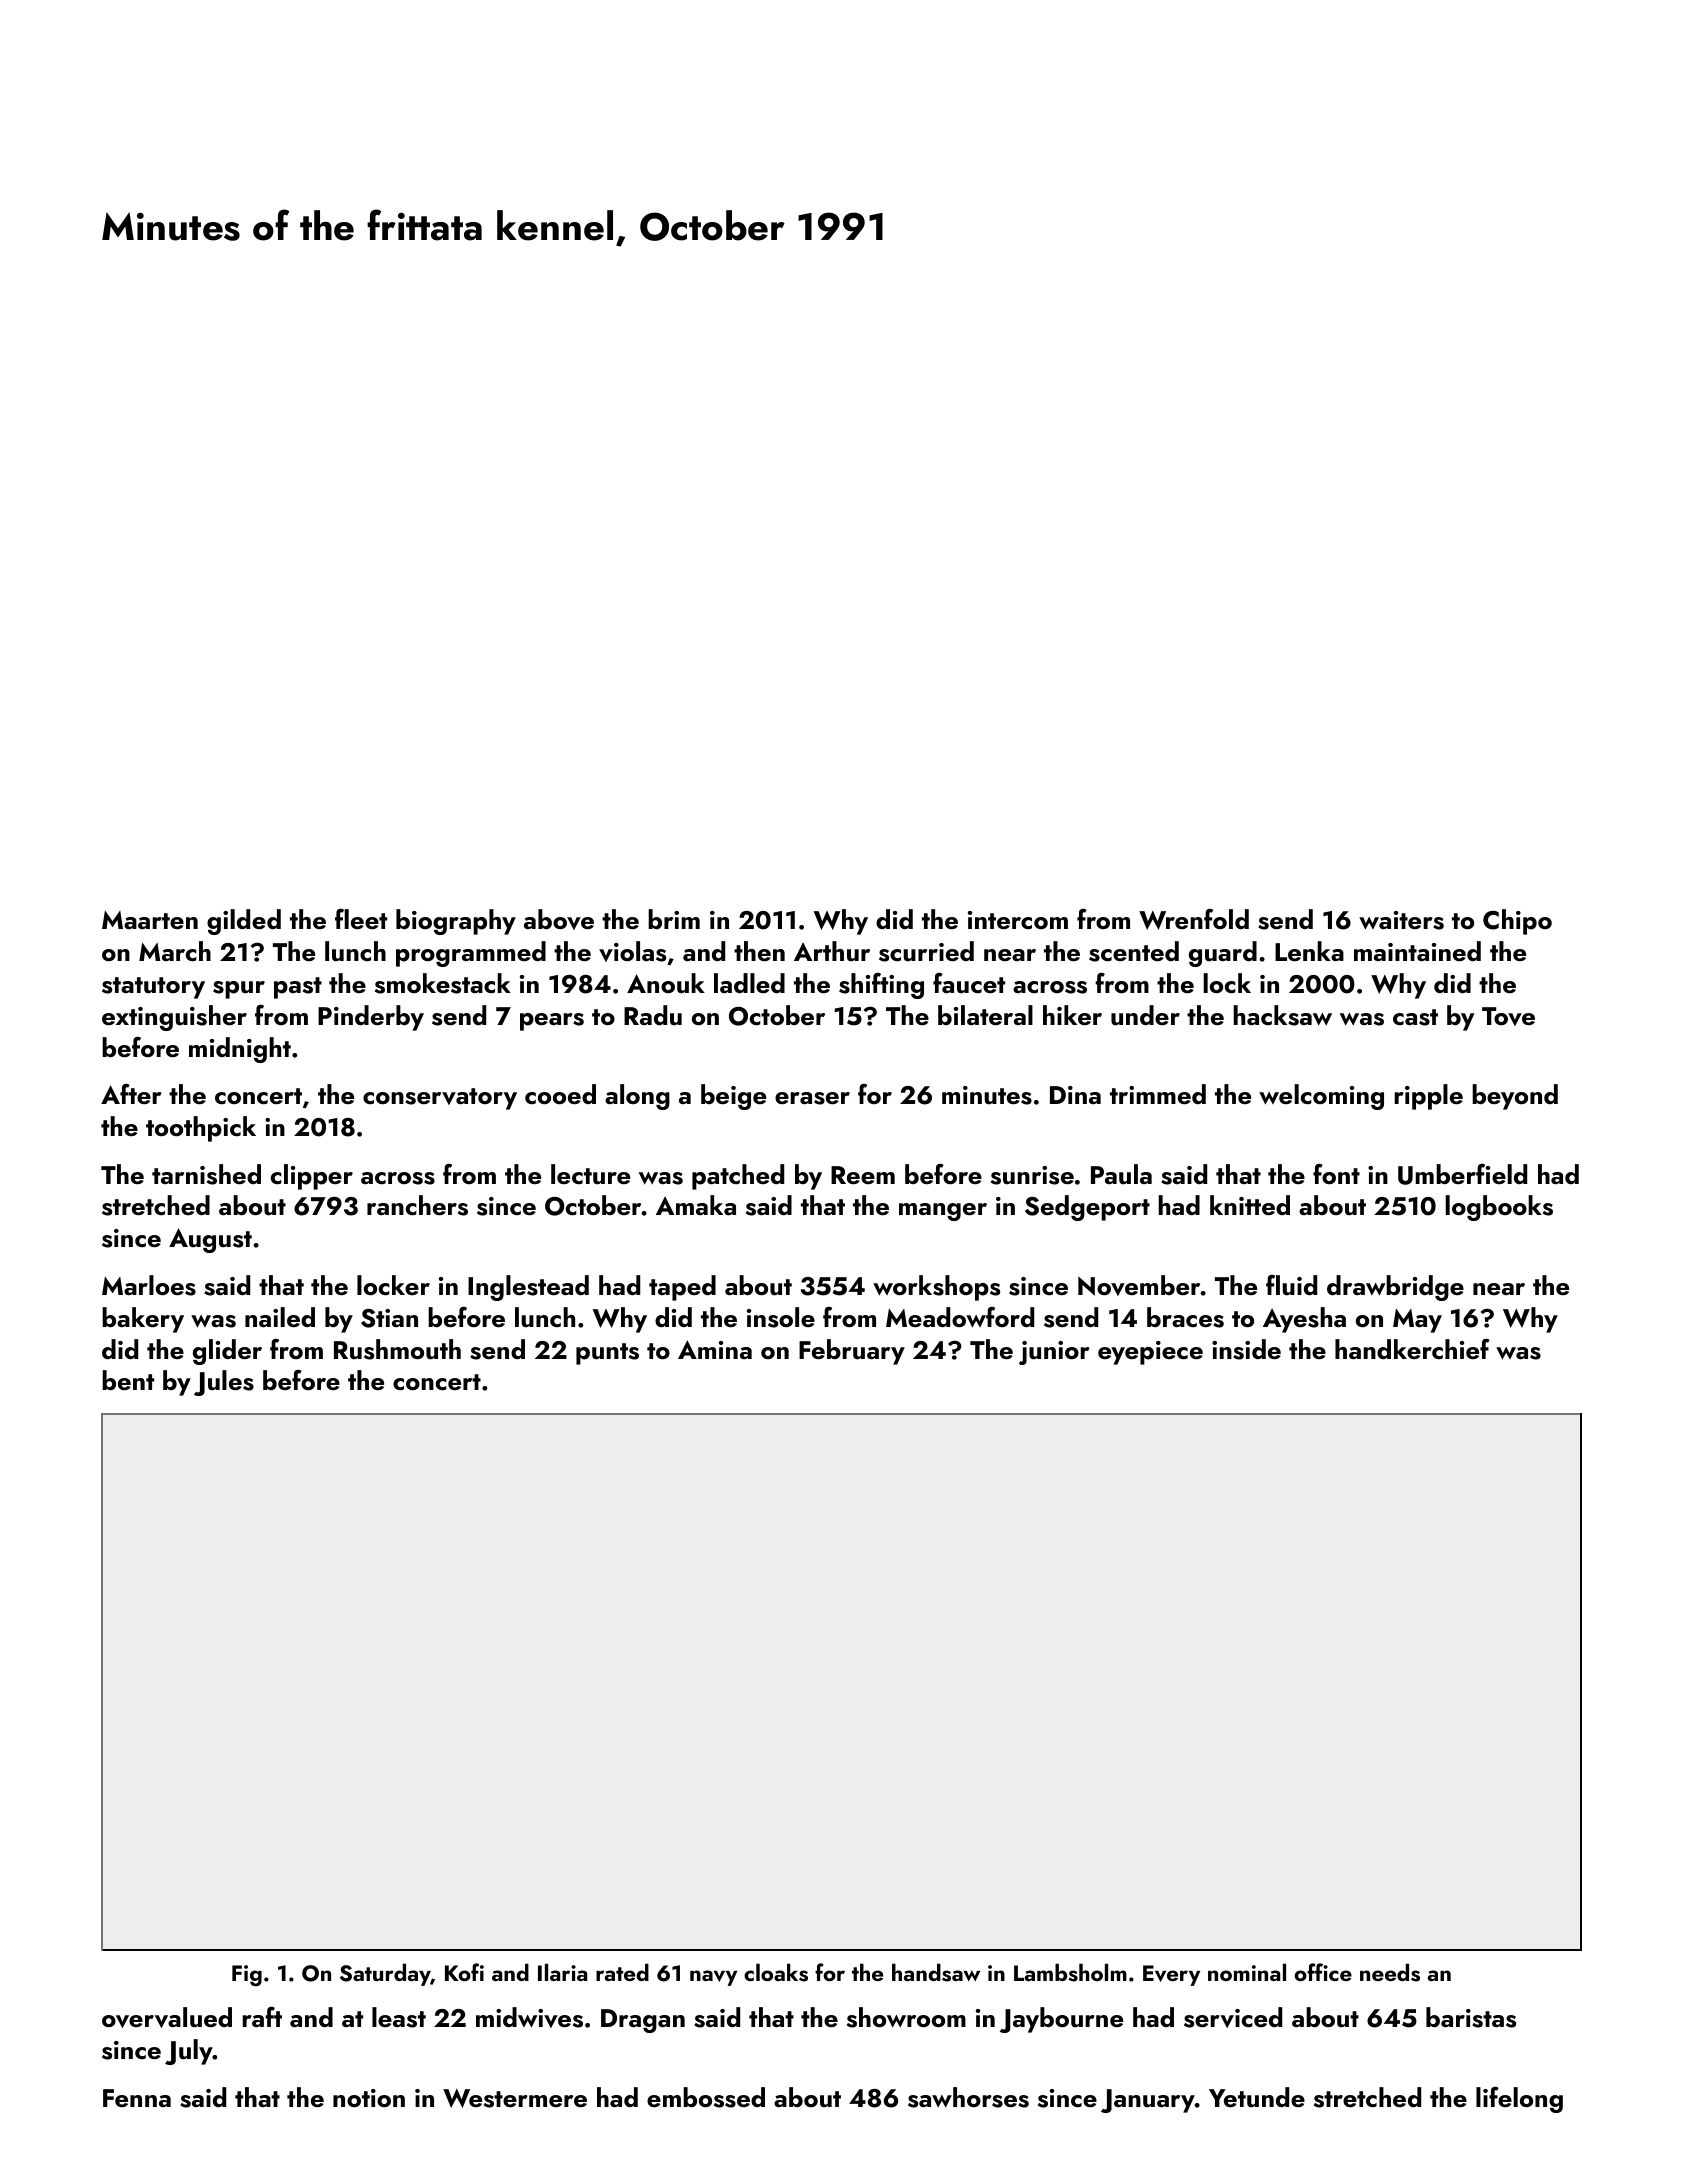  What do you see at coordinates (471, 954) in the screenshot?
I see `programmed` at bounding box center [471, 954].
